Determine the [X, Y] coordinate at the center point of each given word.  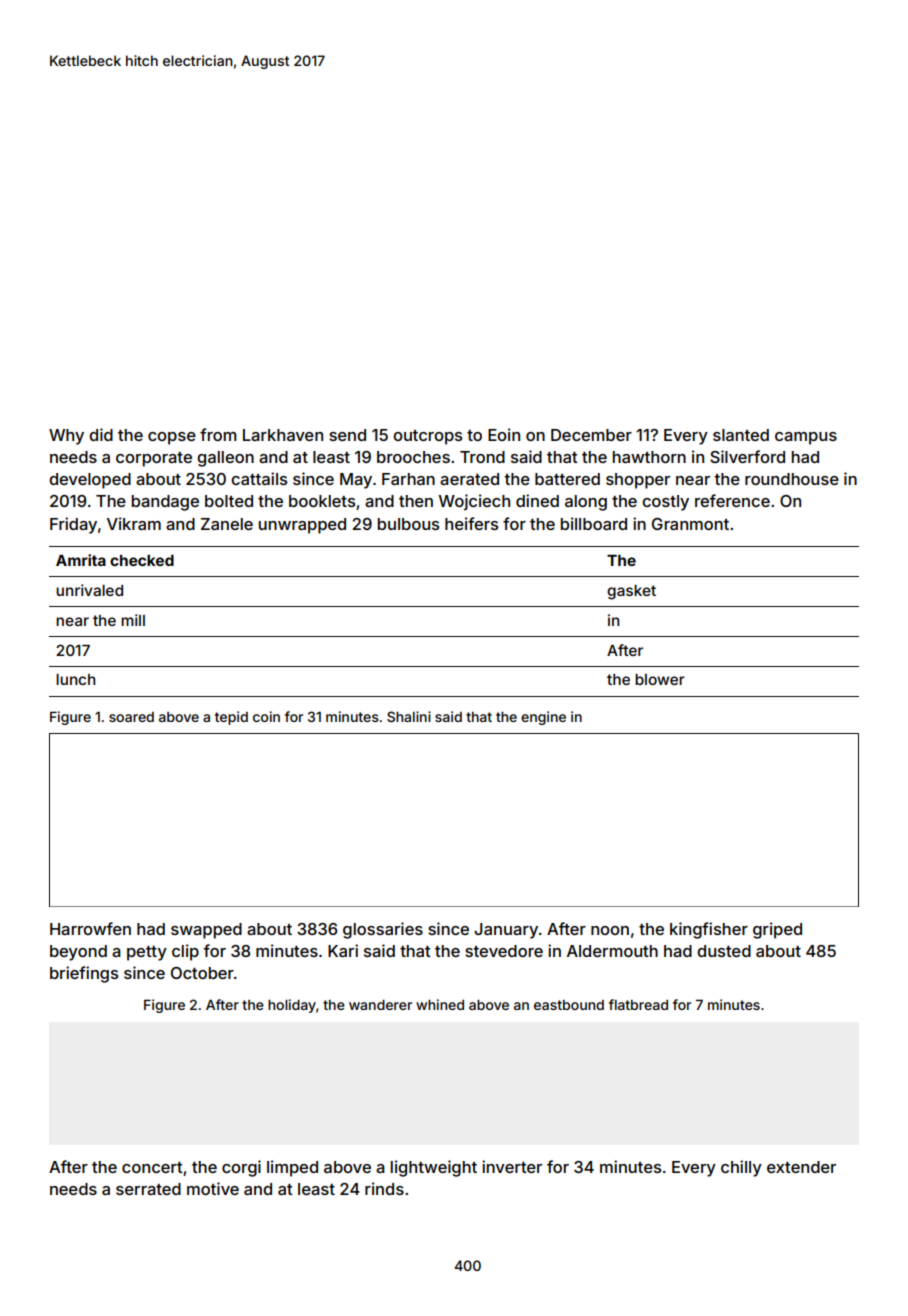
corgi [241, 1168]
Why [66, 437]
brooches [413, 457]
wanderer [380, 1005]
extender [801, 1167]
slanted [741, 435]
